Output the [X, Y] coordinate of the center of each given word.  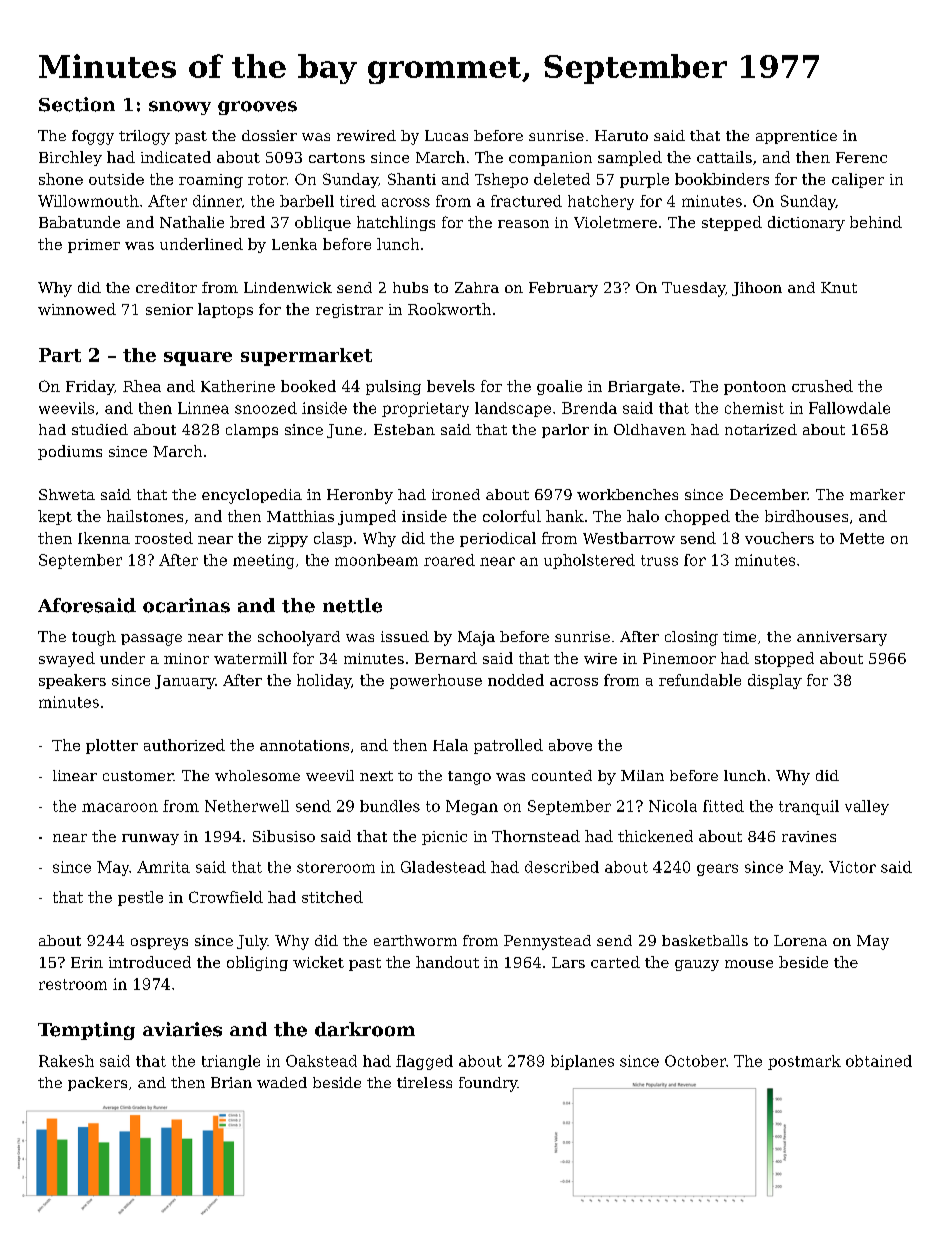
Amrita [163, 867]
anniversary [842, 638]
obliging [257, 963]
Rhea [142, 386]
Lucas [446, 135]
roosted [164, 538]
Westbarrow [629, 538]
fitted [723, 806]
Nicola [673, 806]
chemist [754, 408]
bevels [451, 386]
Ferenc [861, 157]
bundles [390, 806]
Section [77, 104]
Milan [642, 775]
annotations [304, 745]
